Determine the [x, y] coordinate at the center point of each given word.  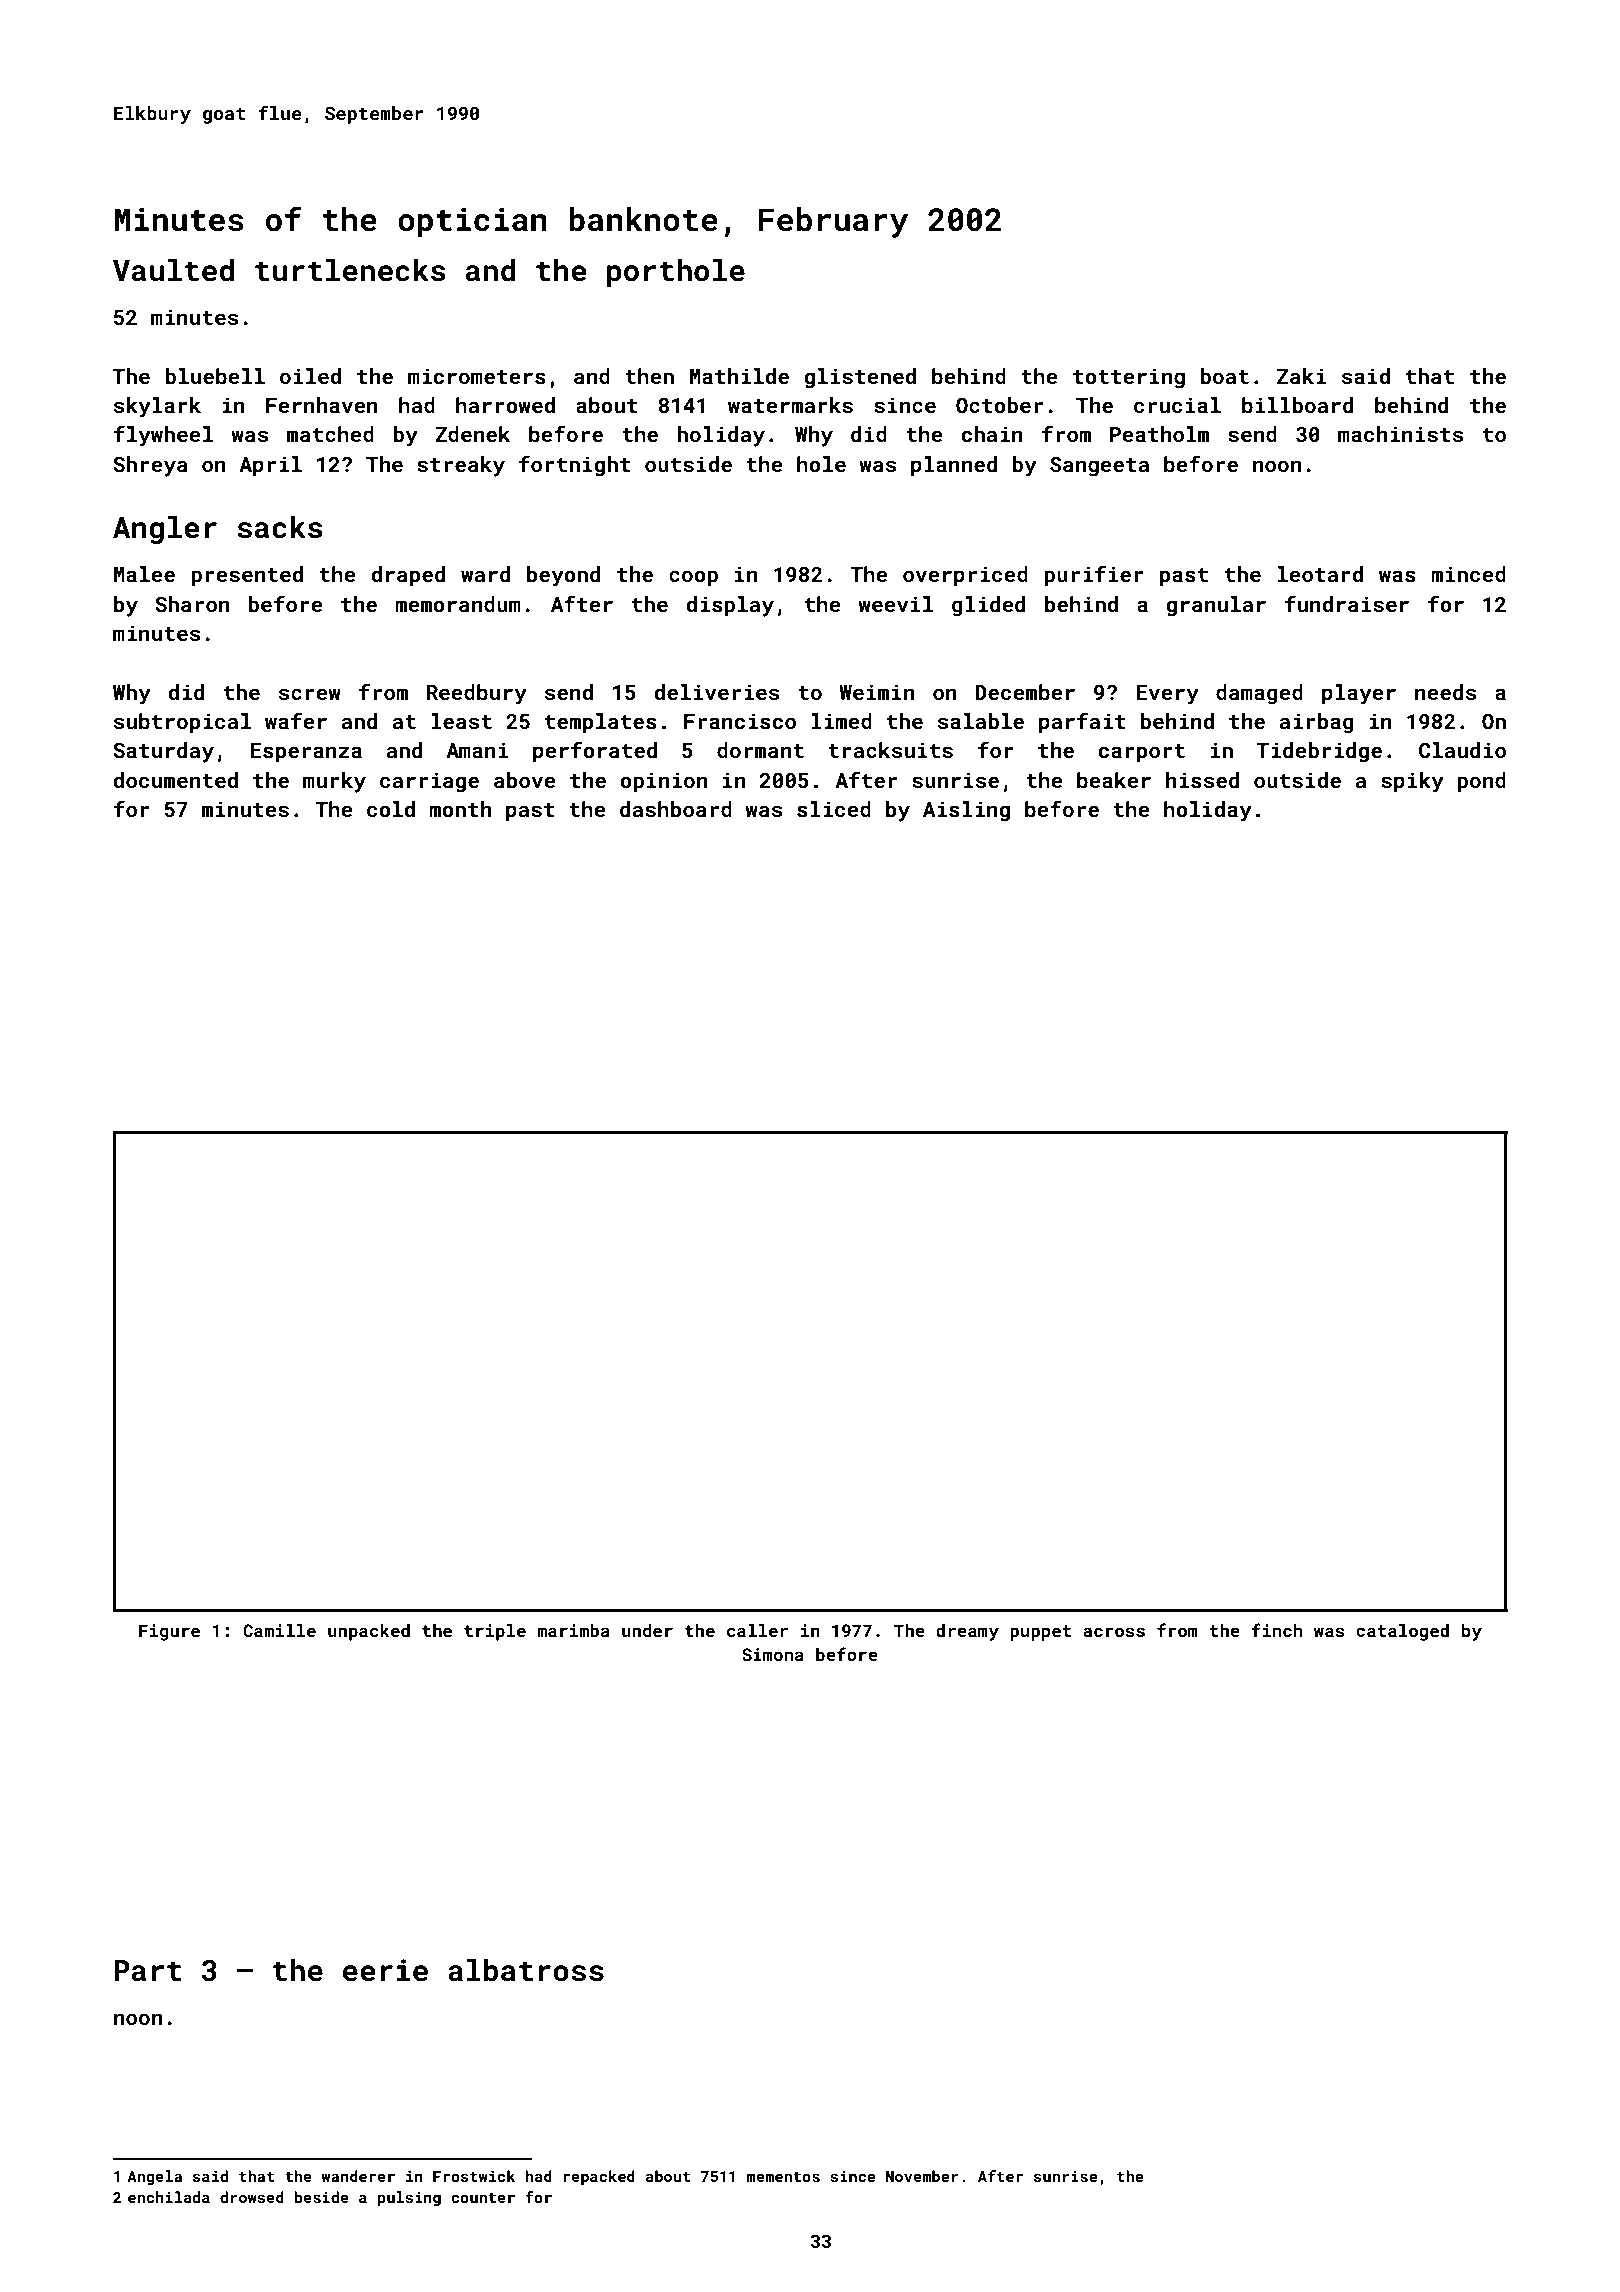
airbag [1317, 723]
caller [757, 1630]
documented [175, 780]
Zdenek [473, 434]
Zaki [1301, 376]
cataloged [1402, 1632]
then [649, 376]
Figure [169, 1632]
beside [321, 2197]
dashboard [676, 809]
